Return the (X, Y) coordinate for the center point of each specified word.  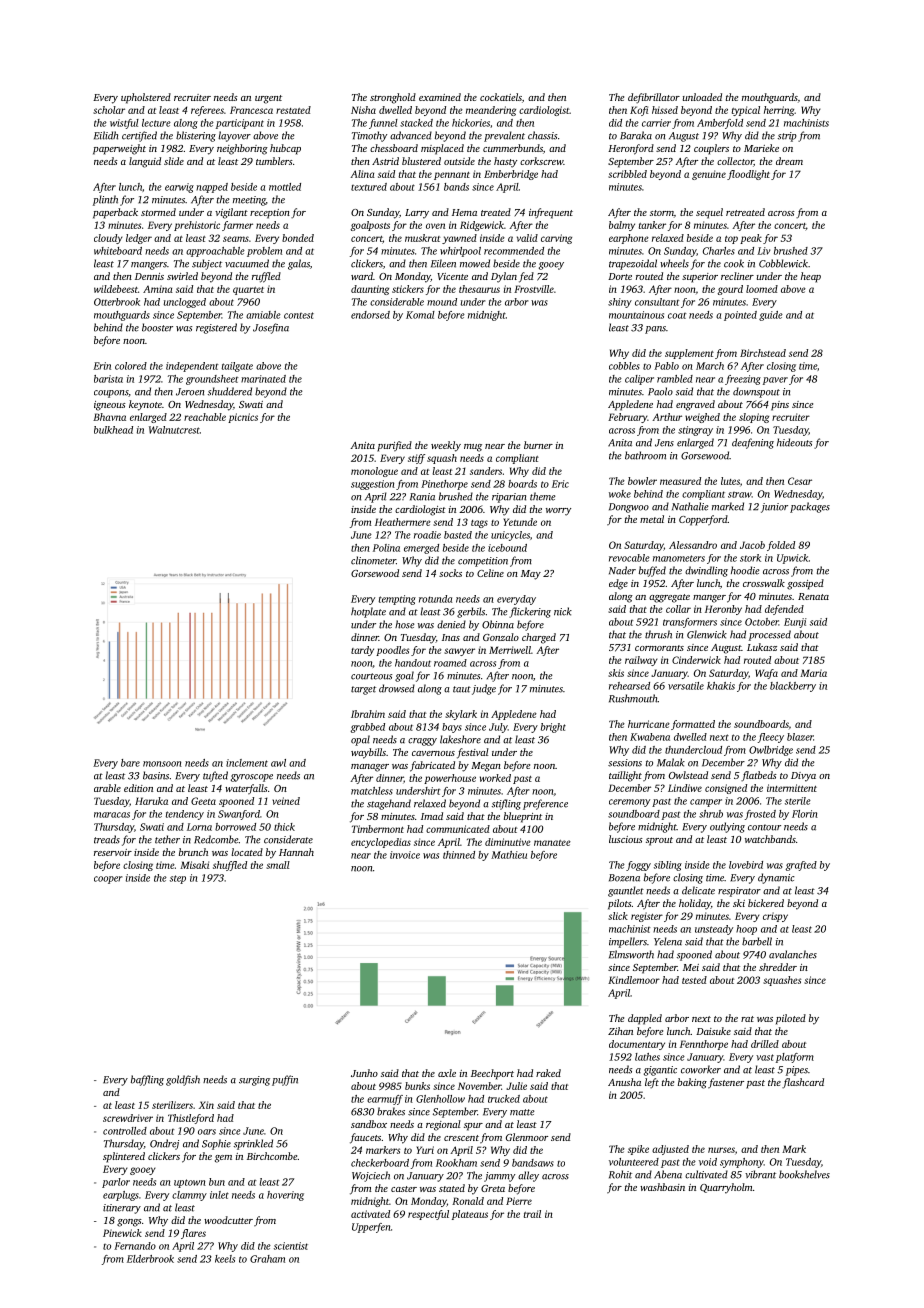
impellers (628, 942)
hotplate (368, 612)
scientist (291, 1246)
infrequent (551, 213)
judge (484, 689)
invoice (405, 855)
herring (779, 111)
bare (130, 763)
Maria (813, 673)
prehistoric (197, 226)
